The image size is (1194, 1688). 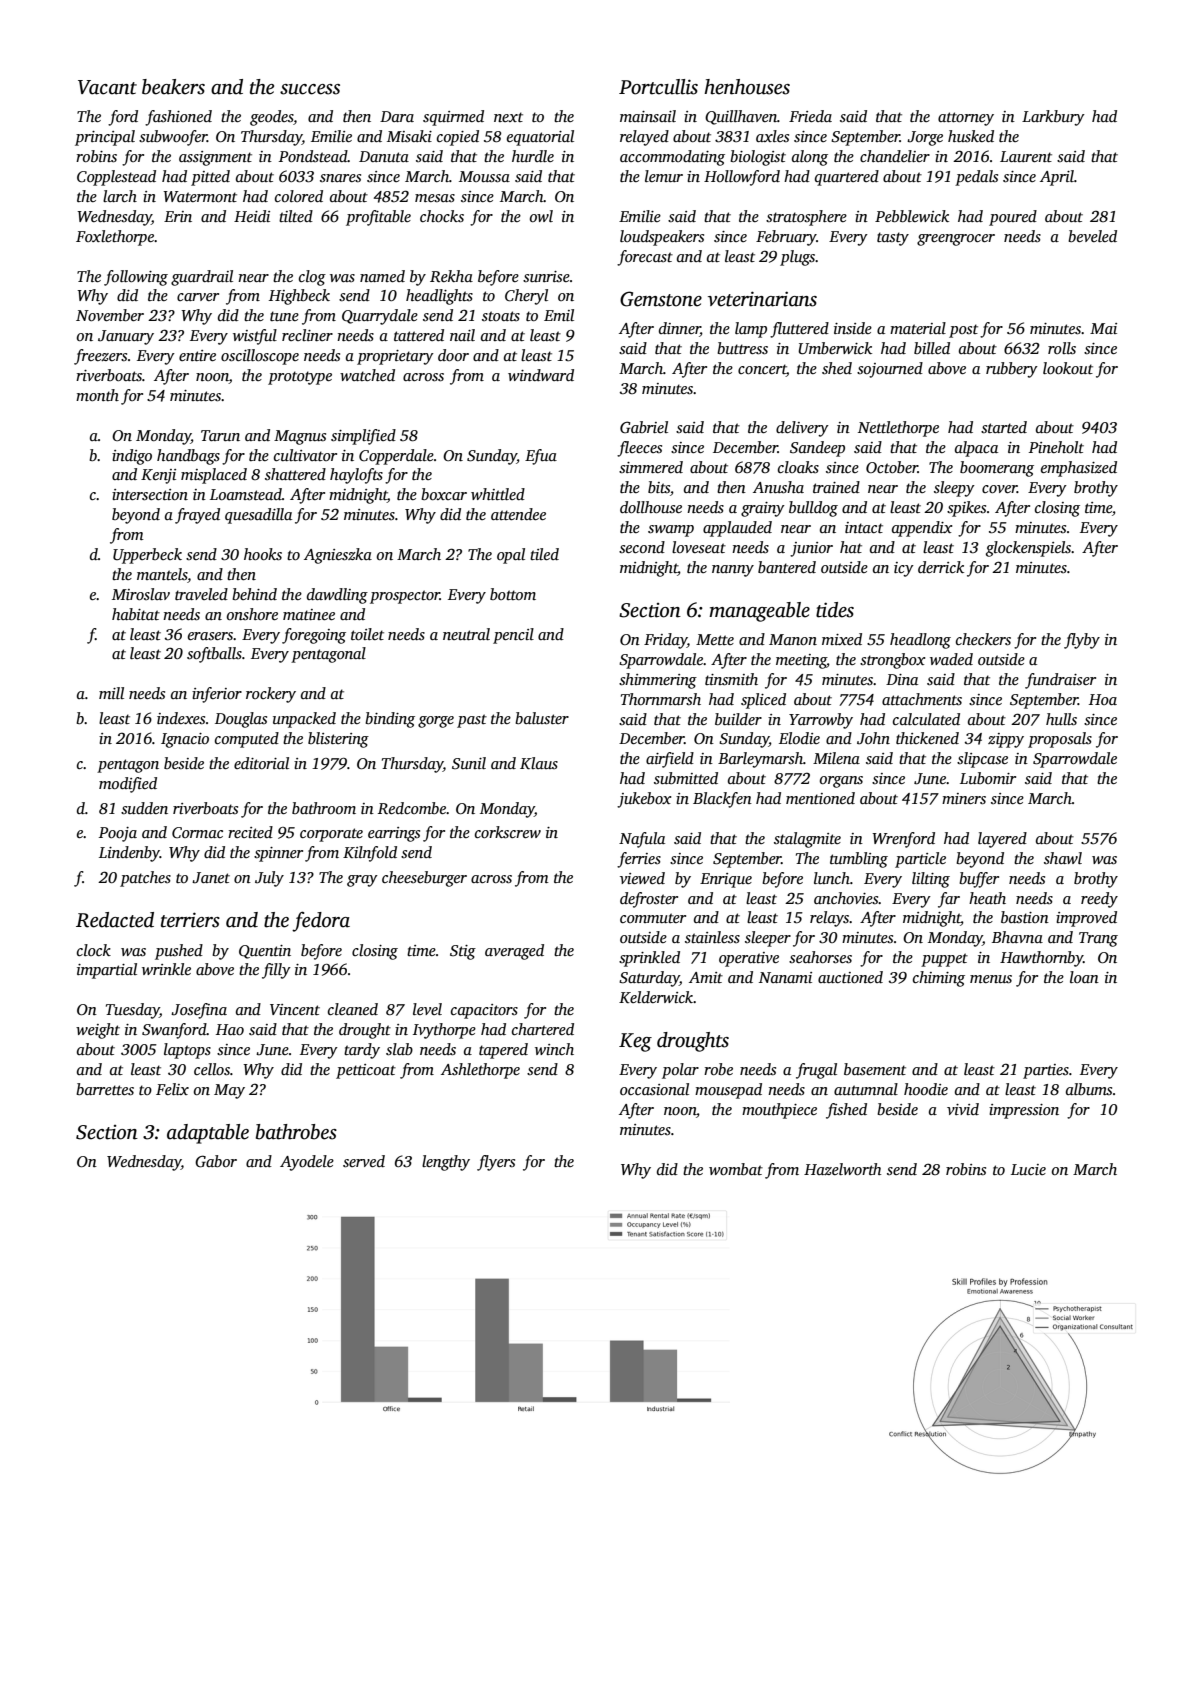 I want to click on spikes, so click(x=966, y=509).
